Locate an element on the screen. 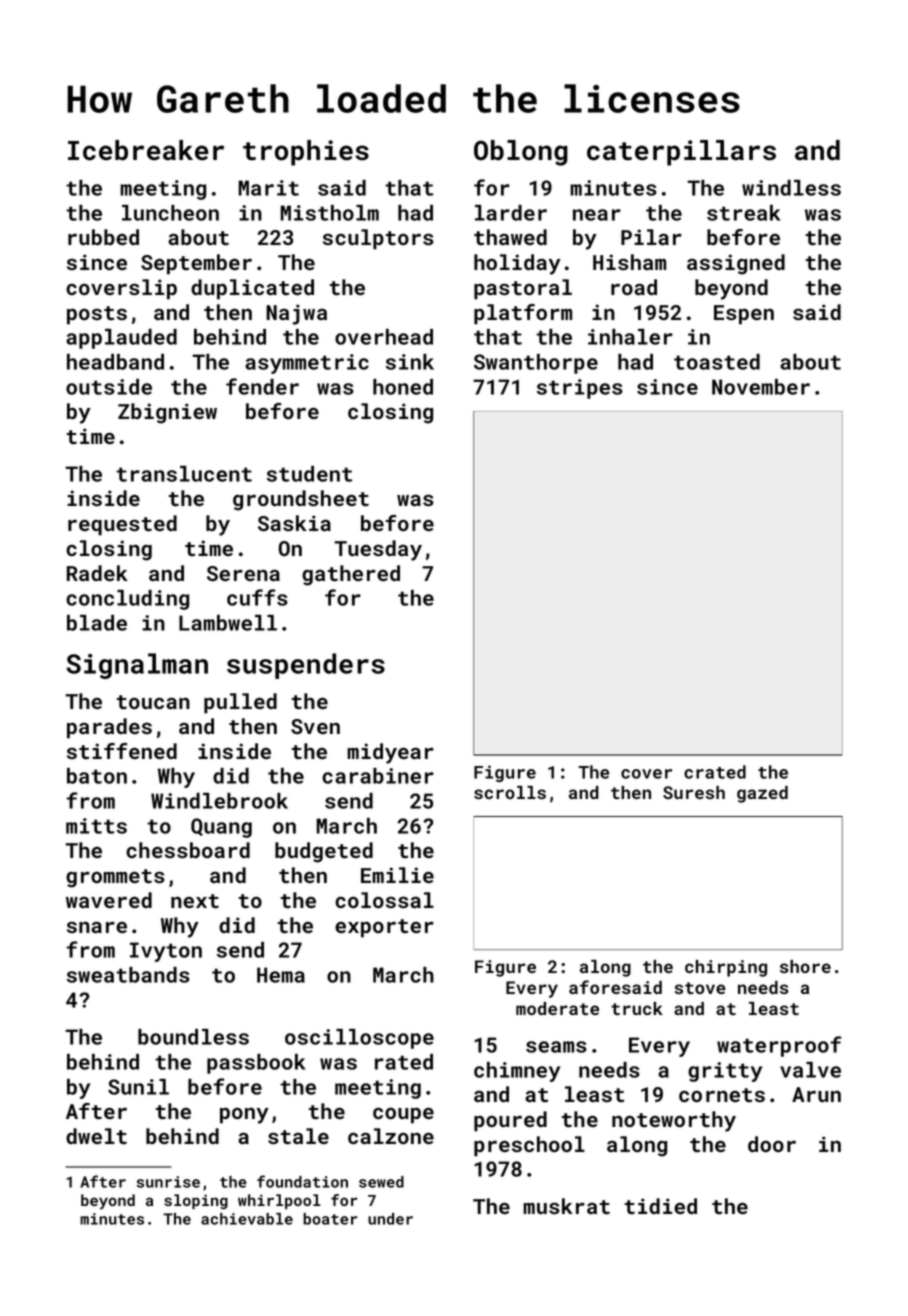  Tuesday is located at coordinates (378, 550).
